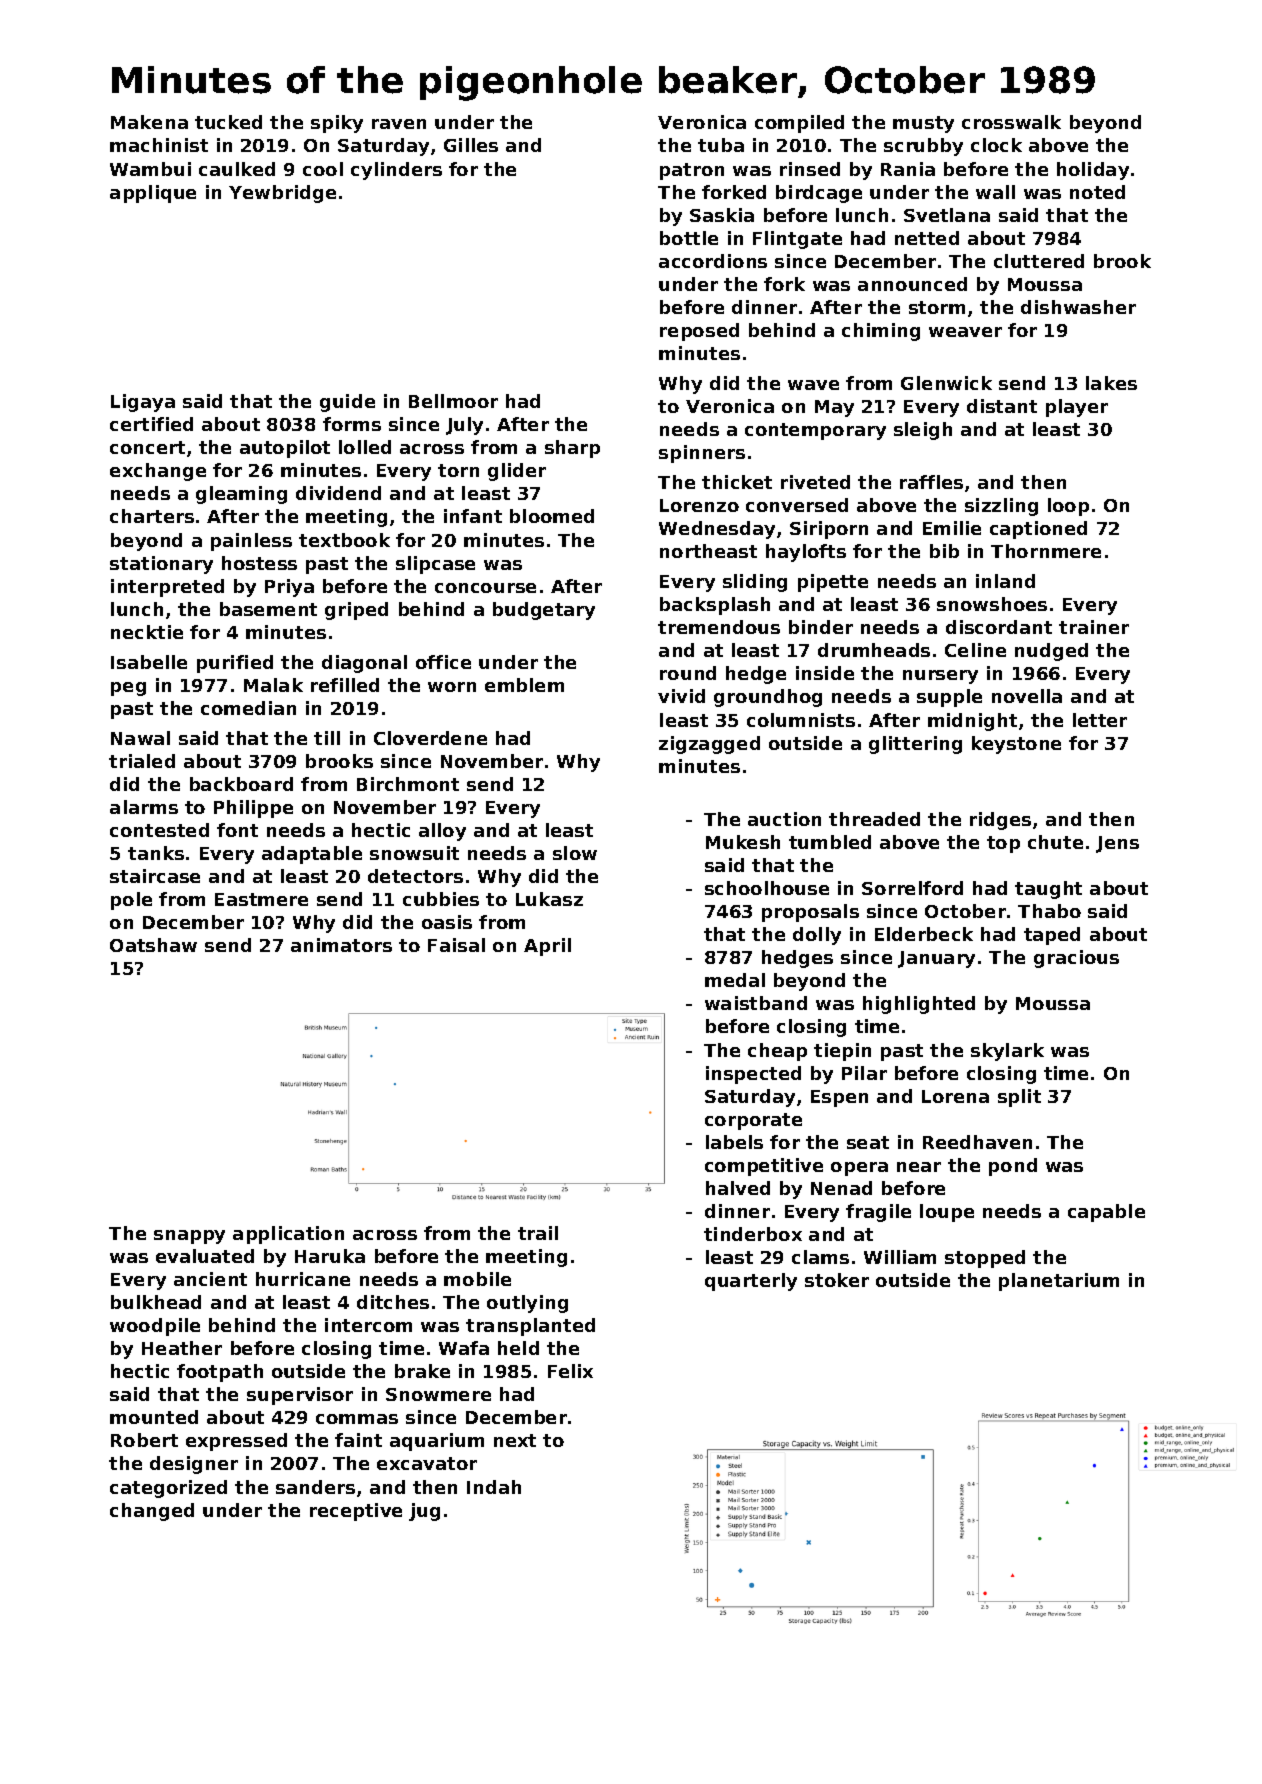 This screenshot has width=1262, height=1784. Describe the element at coordinates (241, 495) in the screenshot. I see `gleaming` at that location.
